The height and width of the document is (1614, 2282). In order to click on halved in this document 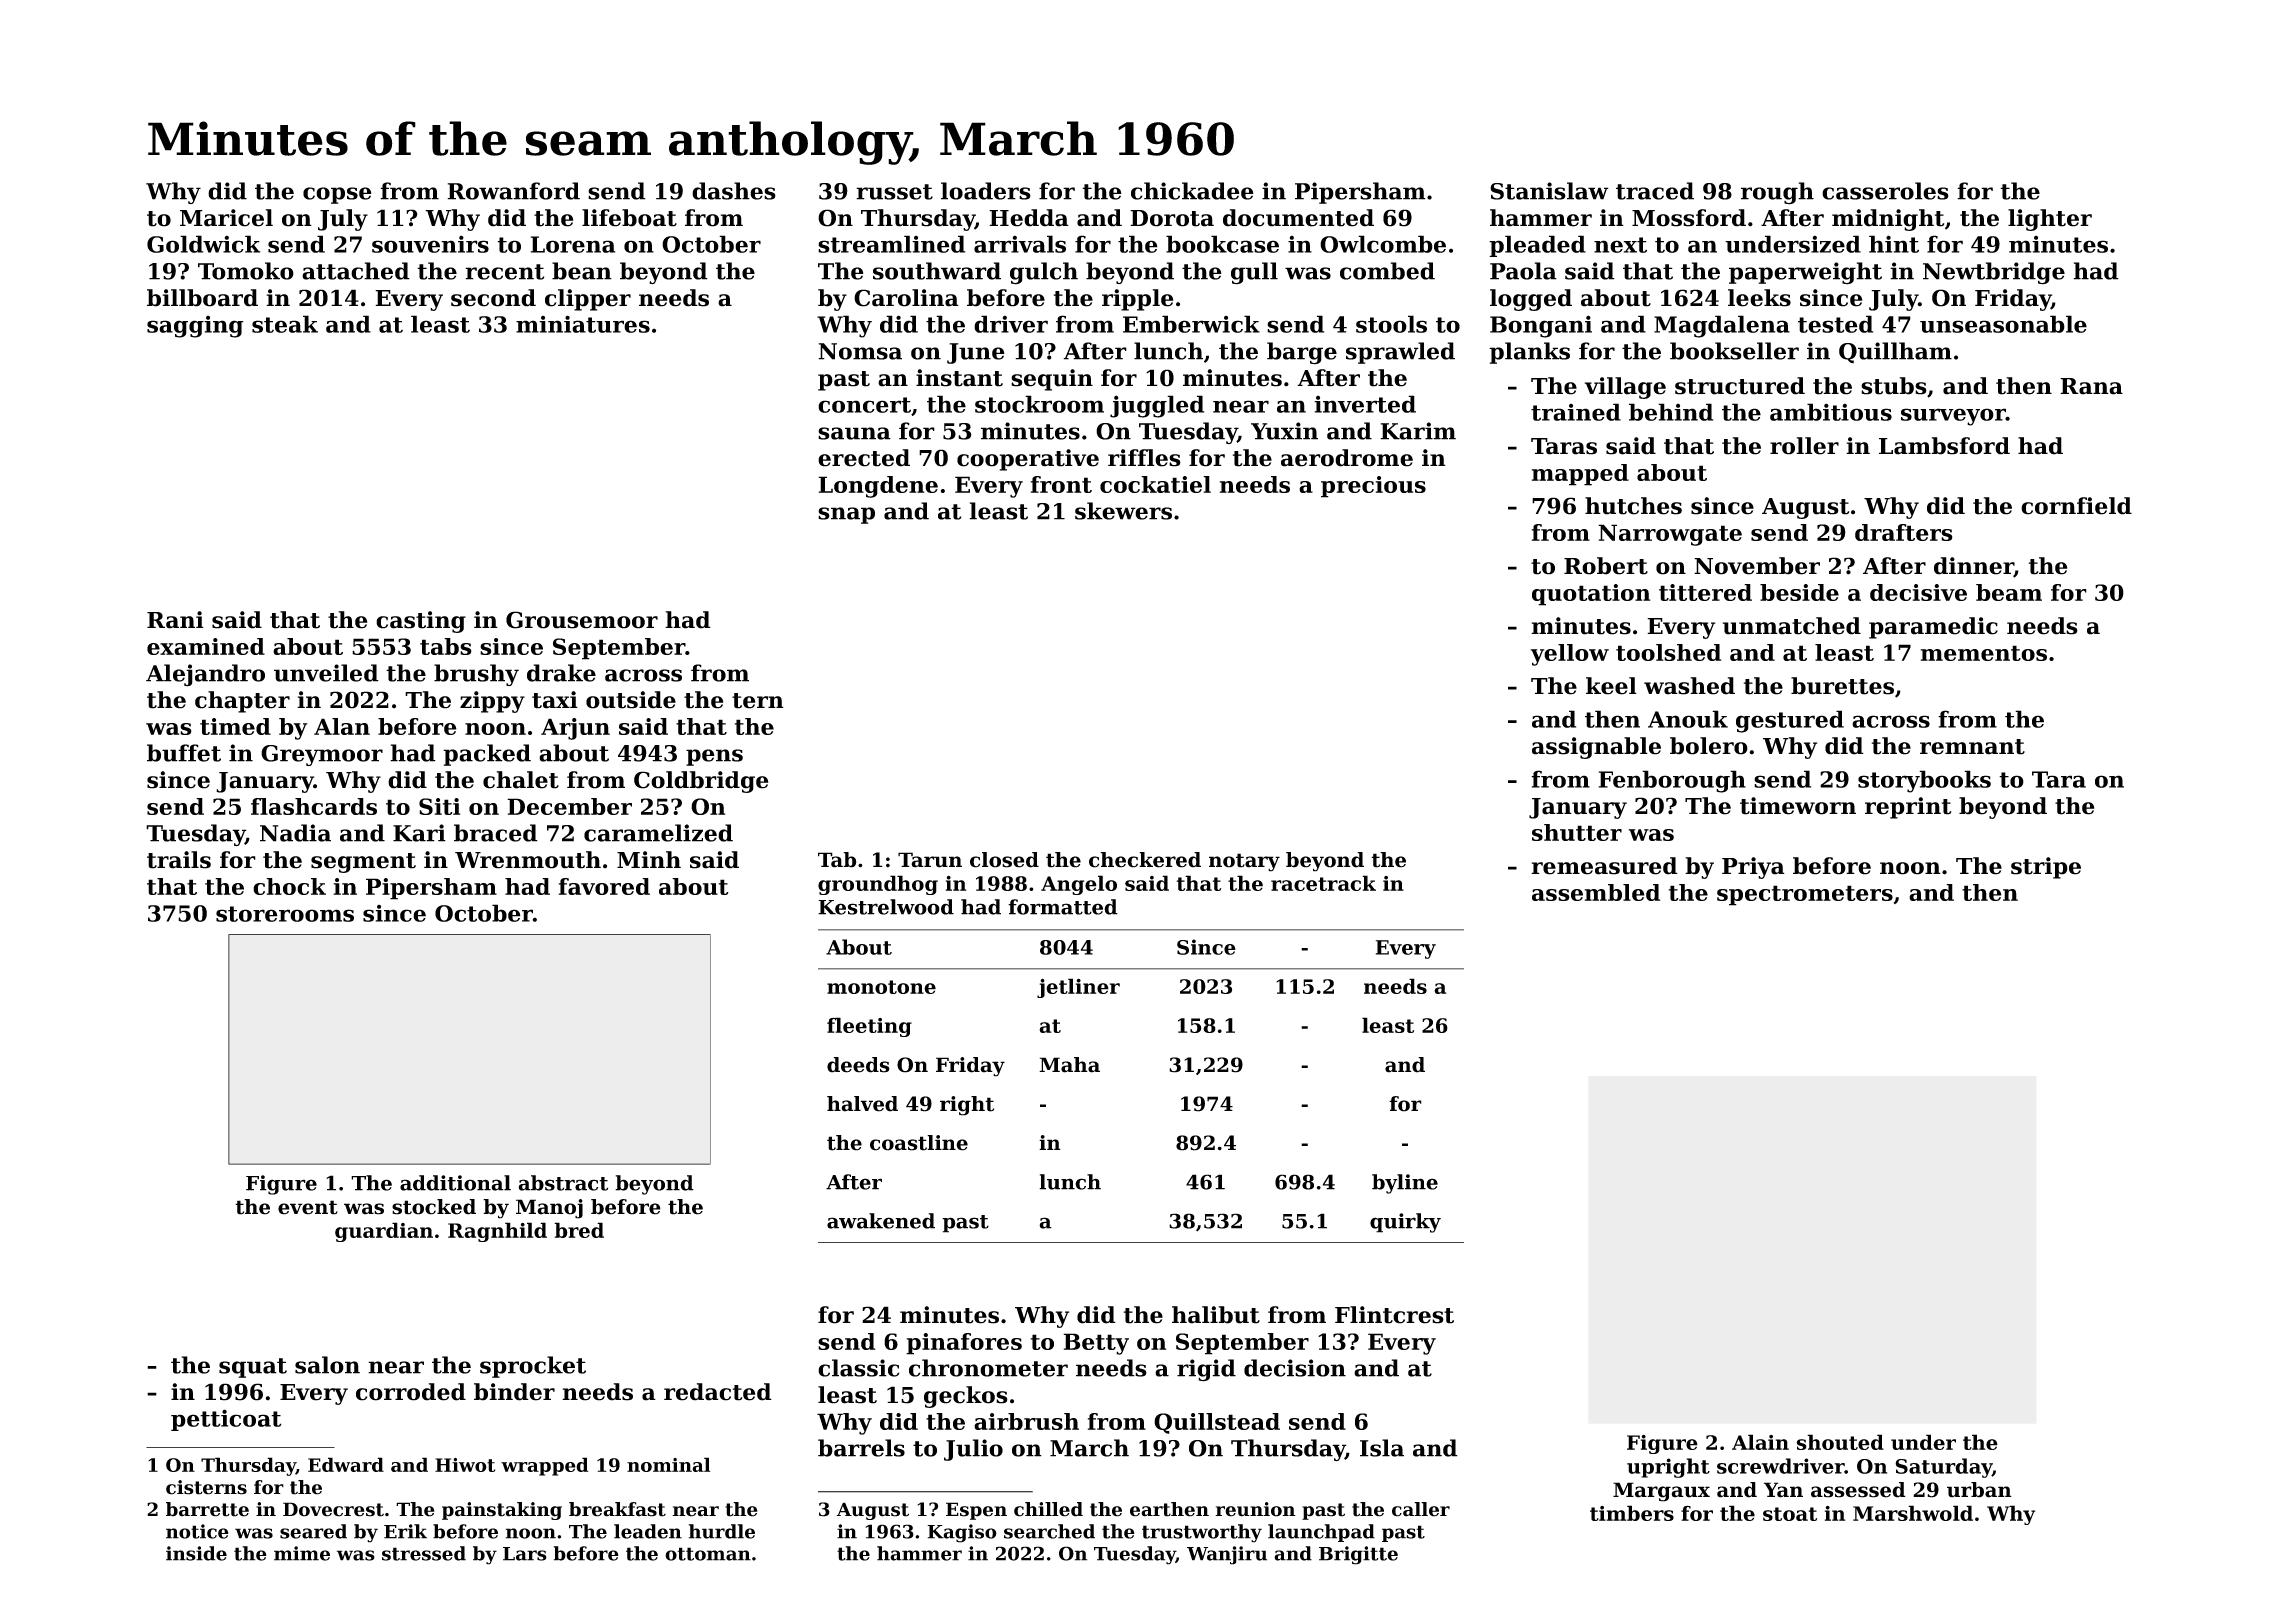, I will do `click(862, 1104)`.
